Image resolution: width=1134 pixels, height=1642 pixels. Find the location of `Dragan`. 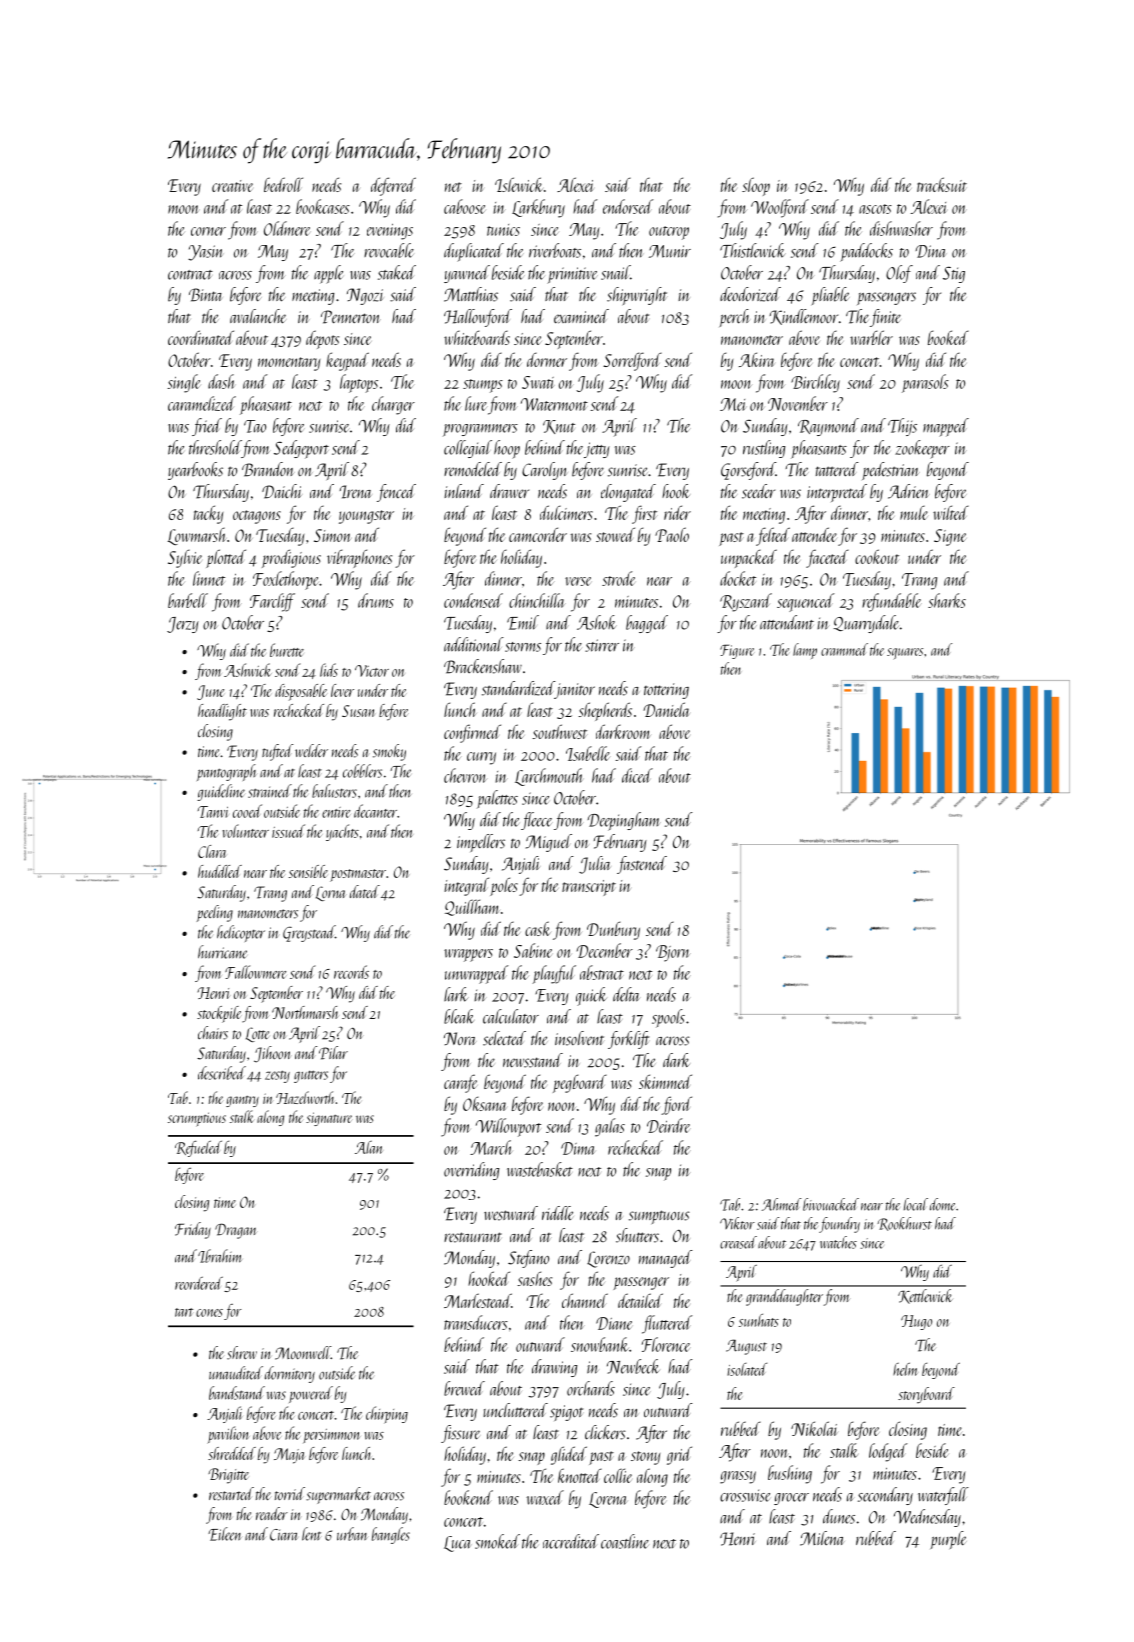

Dragan is located at coordinates (236, 1231).
